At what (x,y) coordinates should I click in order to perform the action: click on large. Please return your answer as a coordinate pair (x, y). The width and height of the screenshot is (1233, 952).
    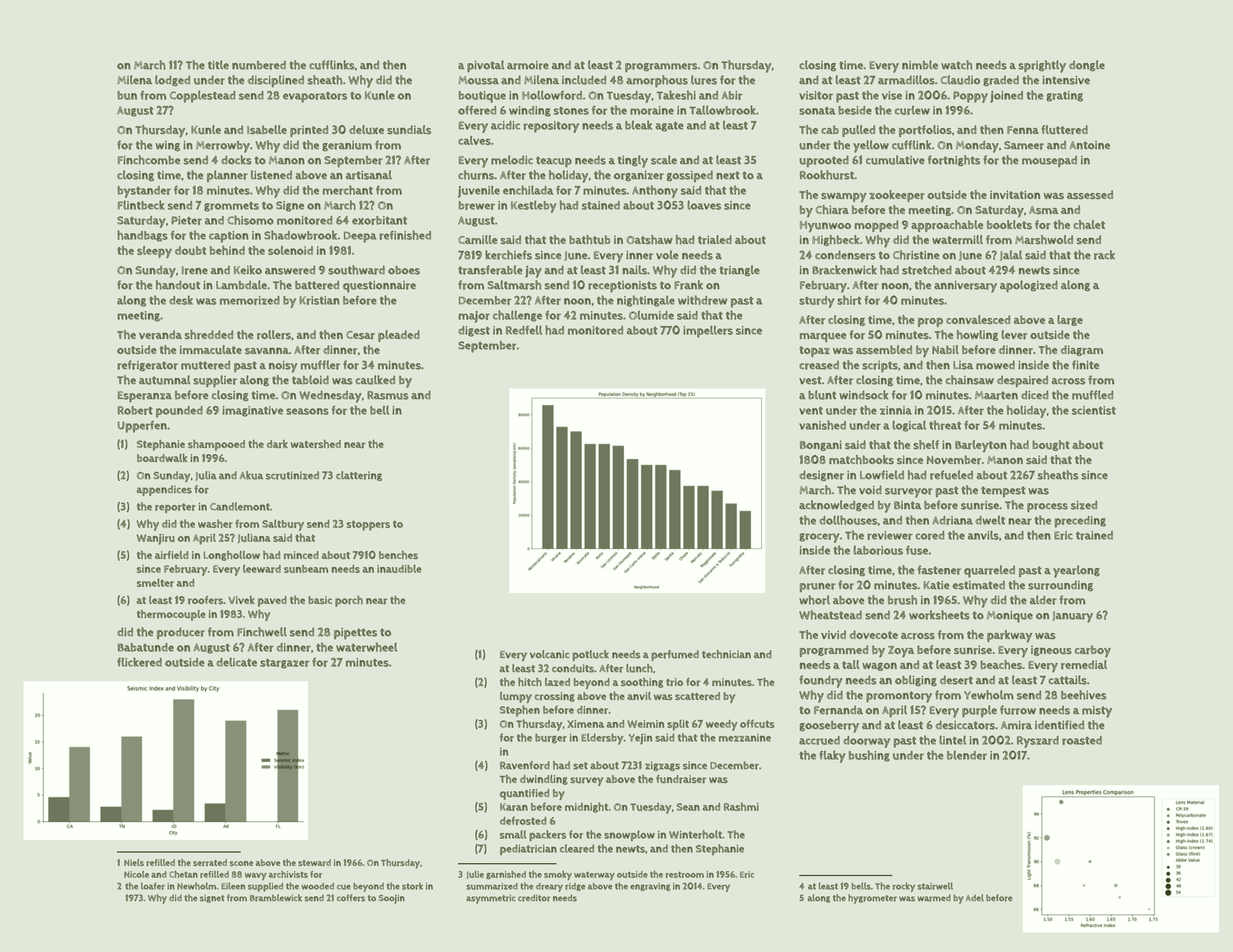
    Looking at the image, I should click on (1070, 320).
